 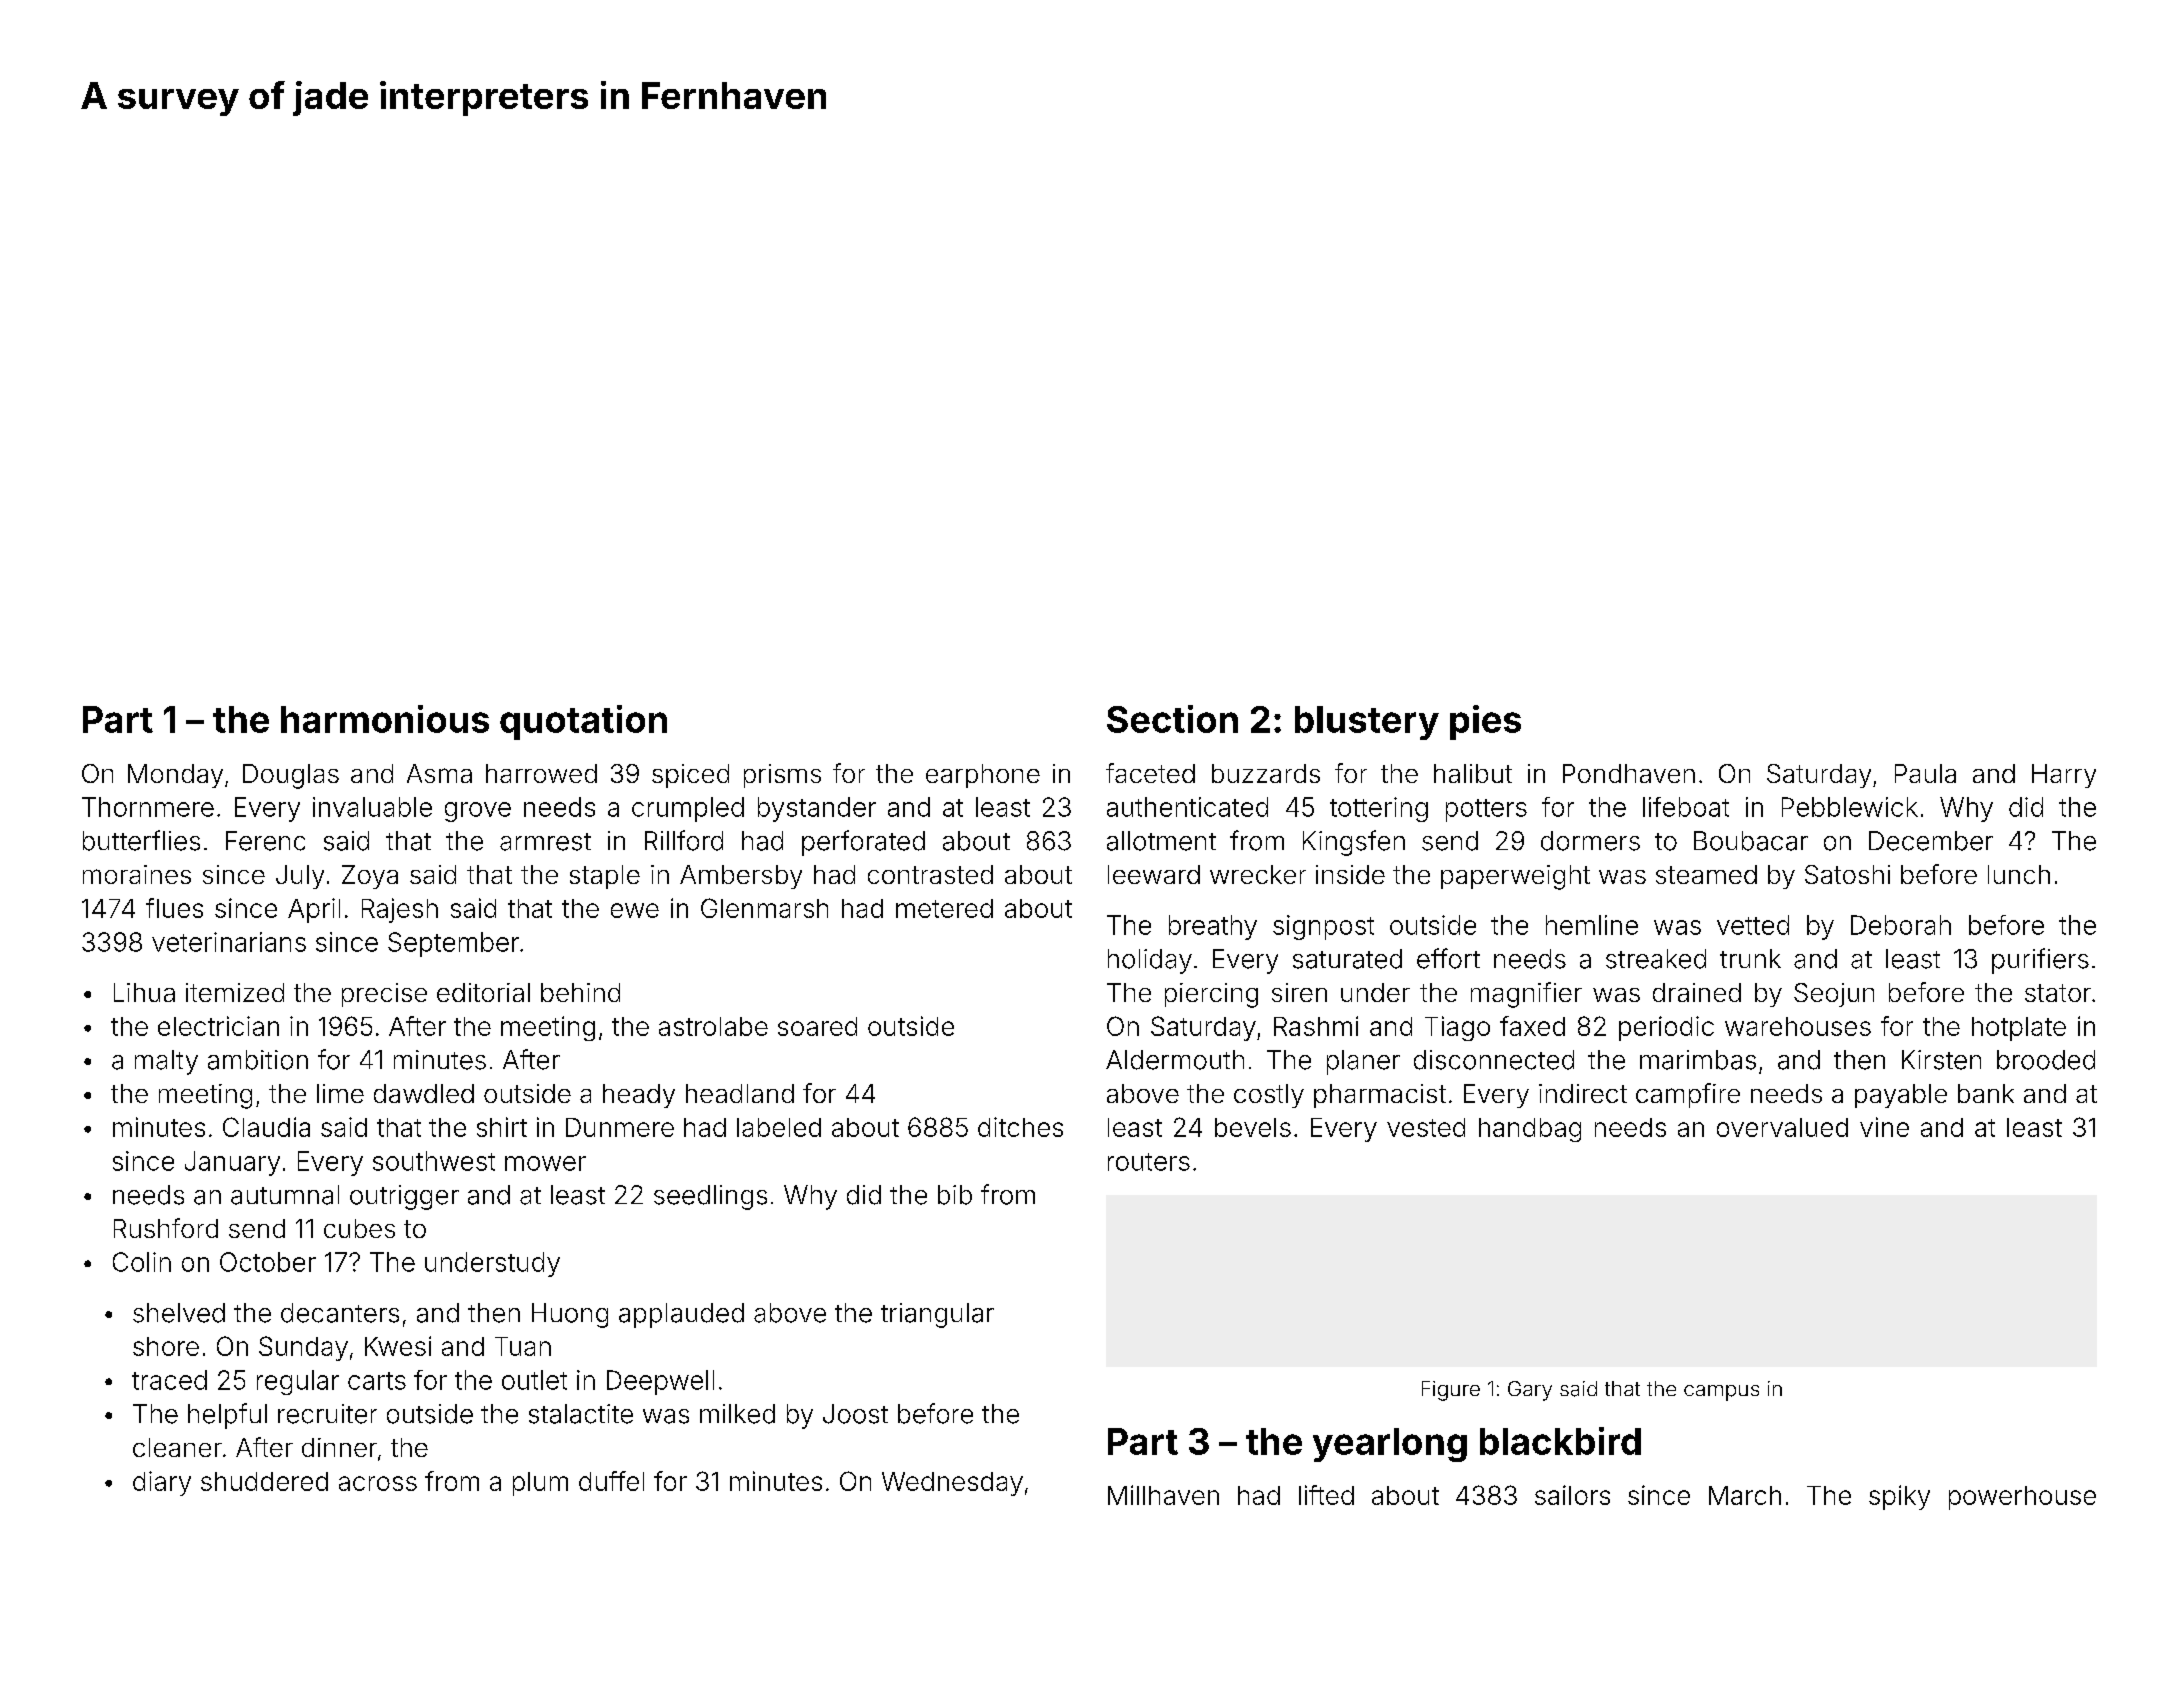 What do you see at coordinates (863, 843) in the image?
I see `perforated` at bounding box center [863, 843].
